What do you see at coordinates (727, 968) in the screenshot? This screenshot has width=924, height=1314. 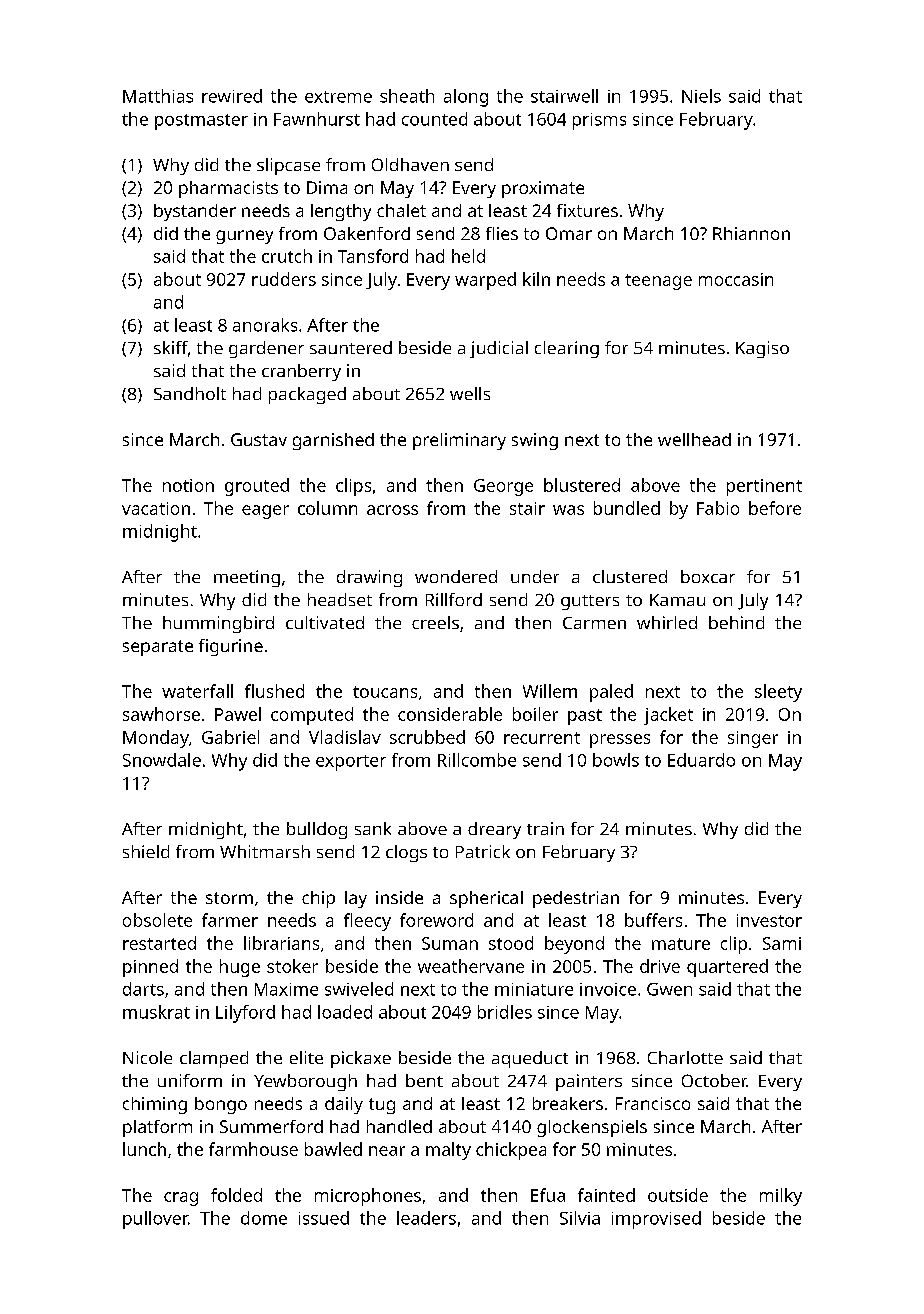 I see `quartered` at bounding box center [727, 968].
